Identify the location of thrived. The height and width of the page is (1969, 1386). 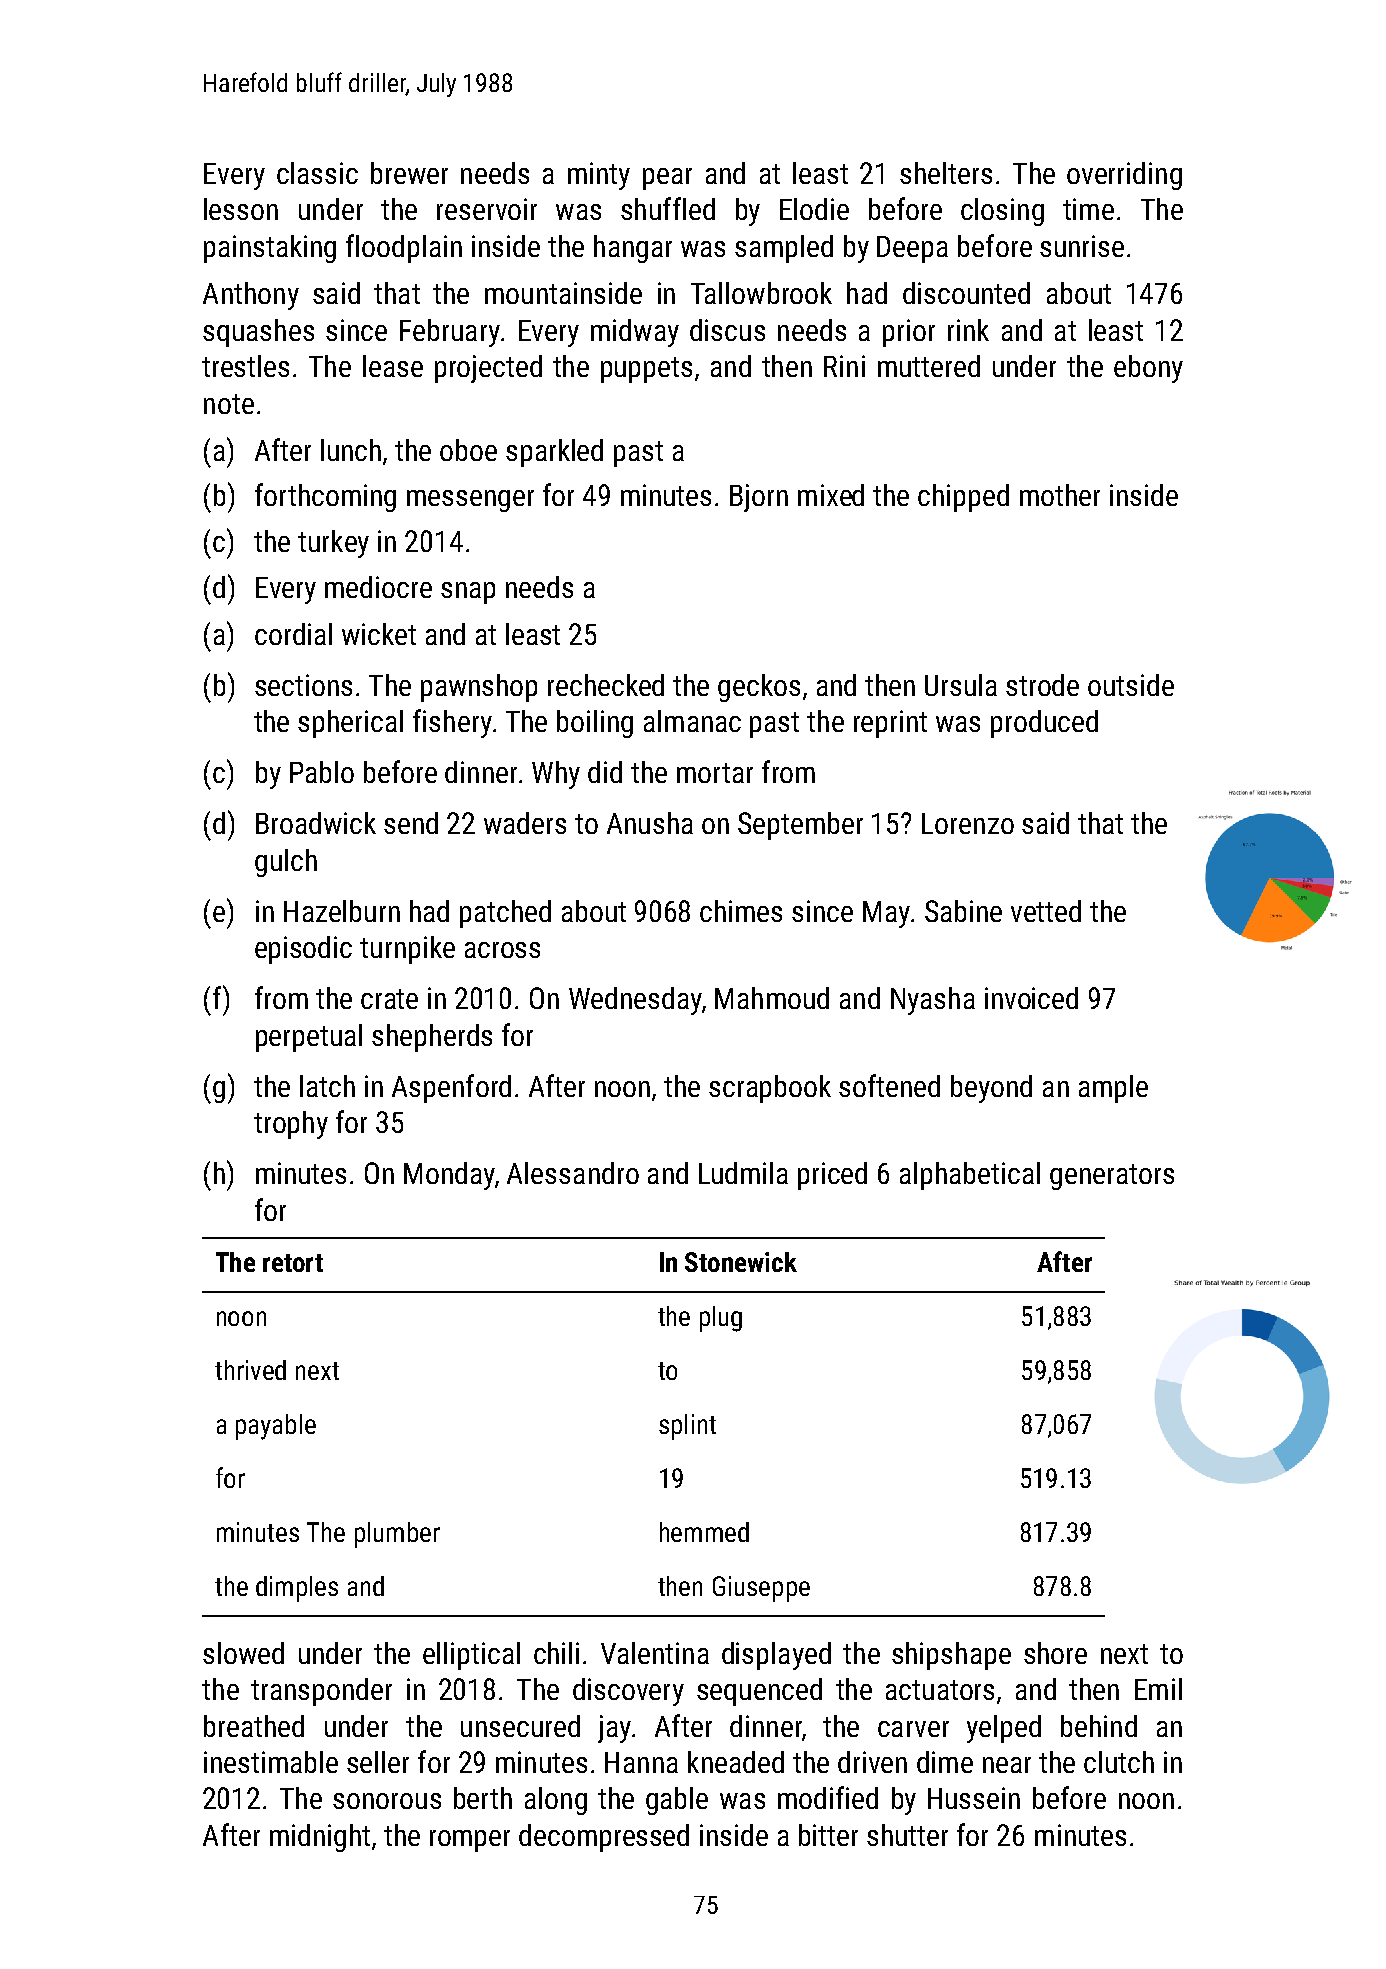
(250, 1370).
